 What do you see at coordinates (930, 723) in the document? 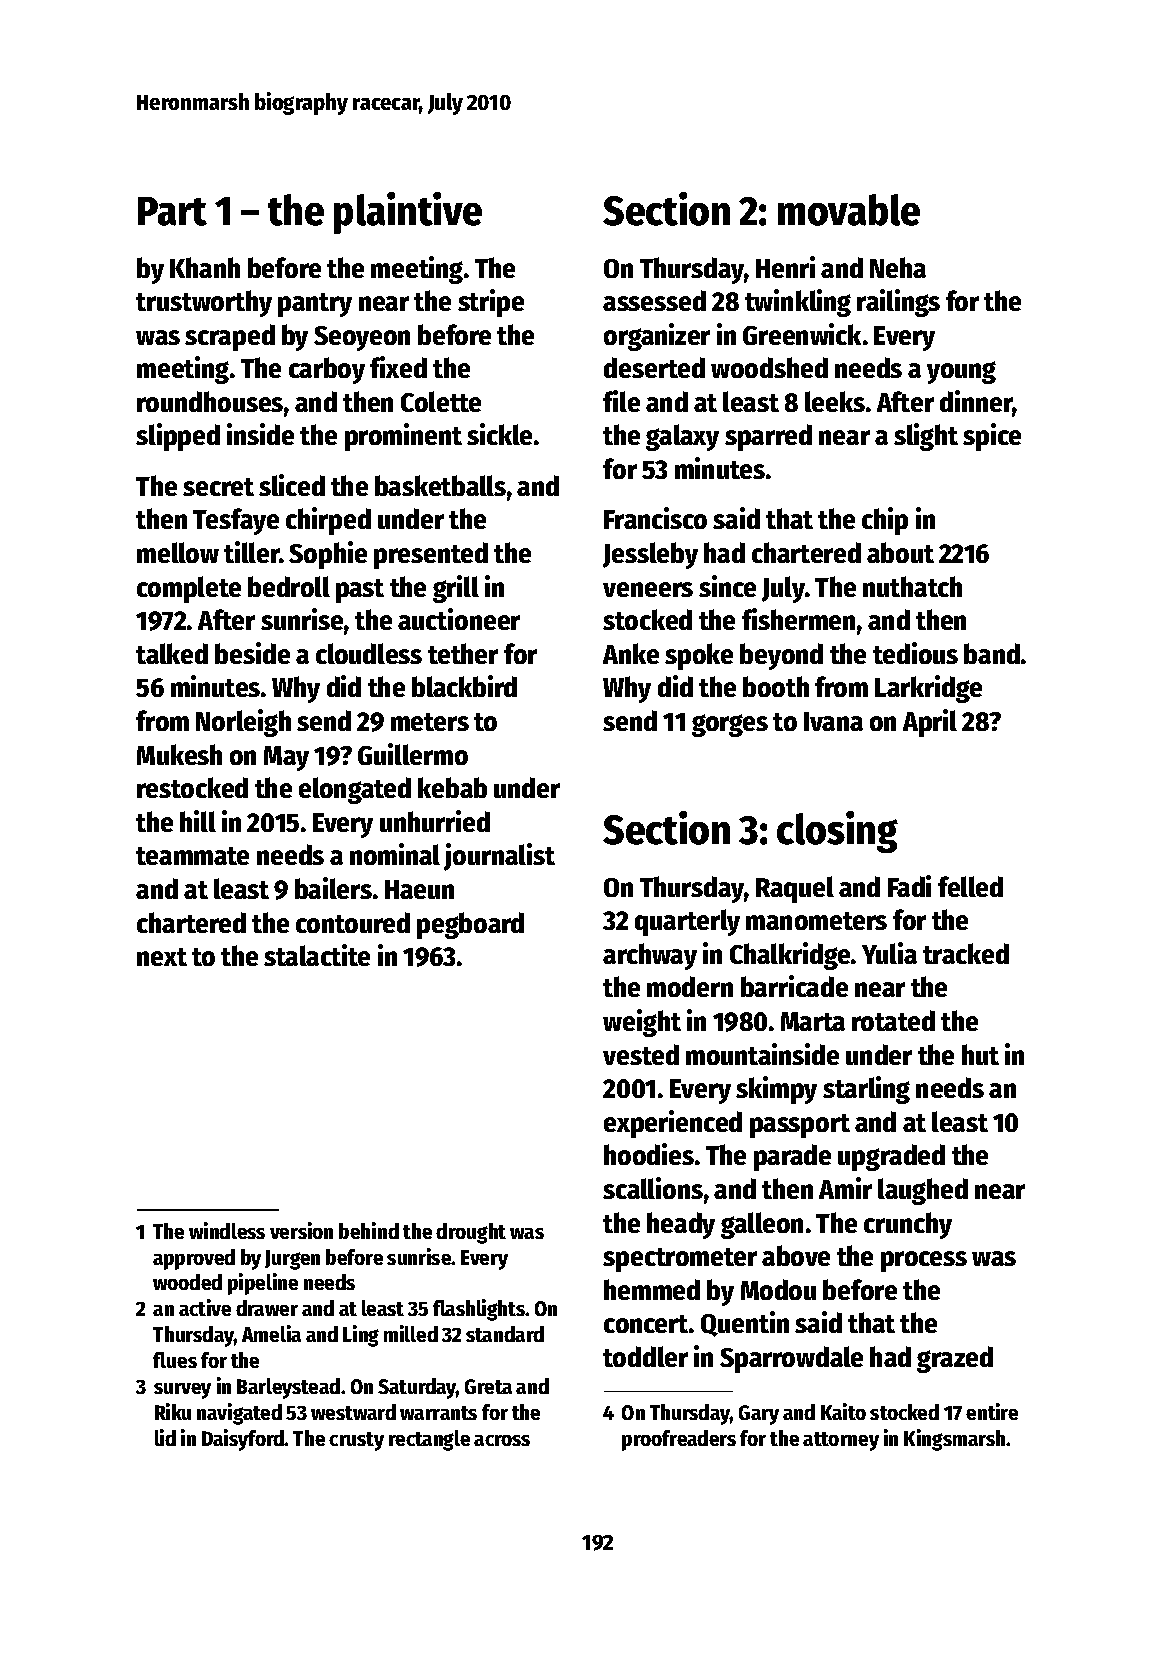
I see `April` at bounding box center [930, 723].
